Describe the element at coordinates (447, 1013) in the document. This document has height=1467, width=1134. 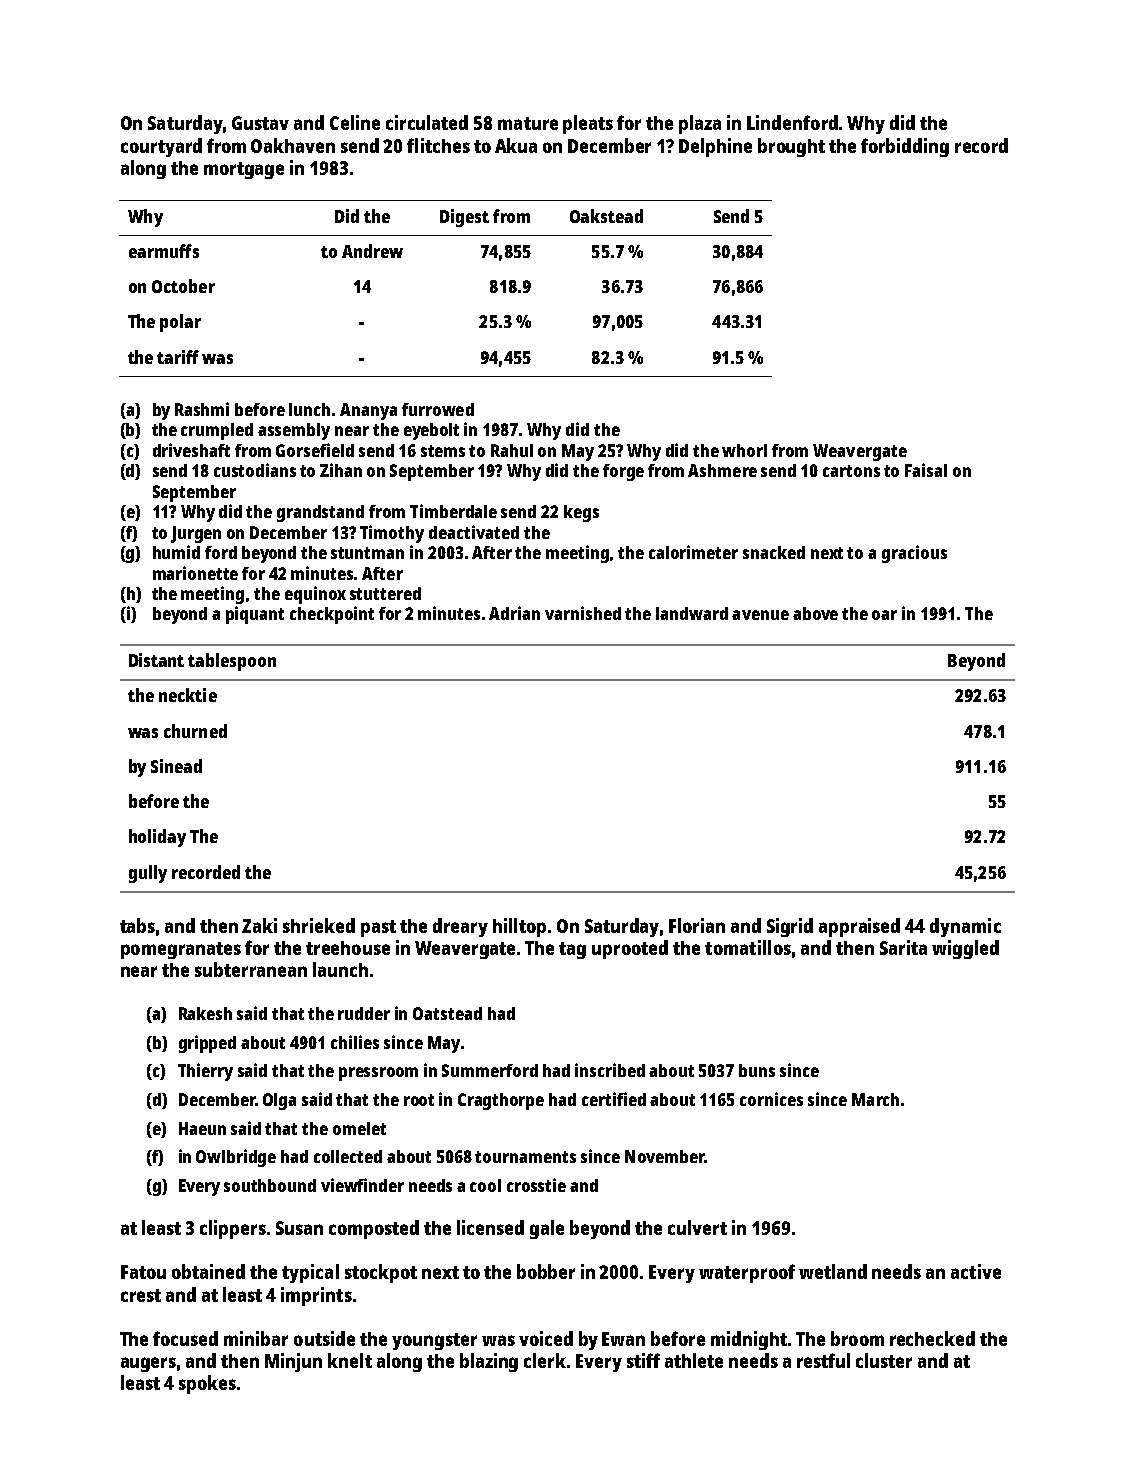
I see `Oatstead` at that location.
